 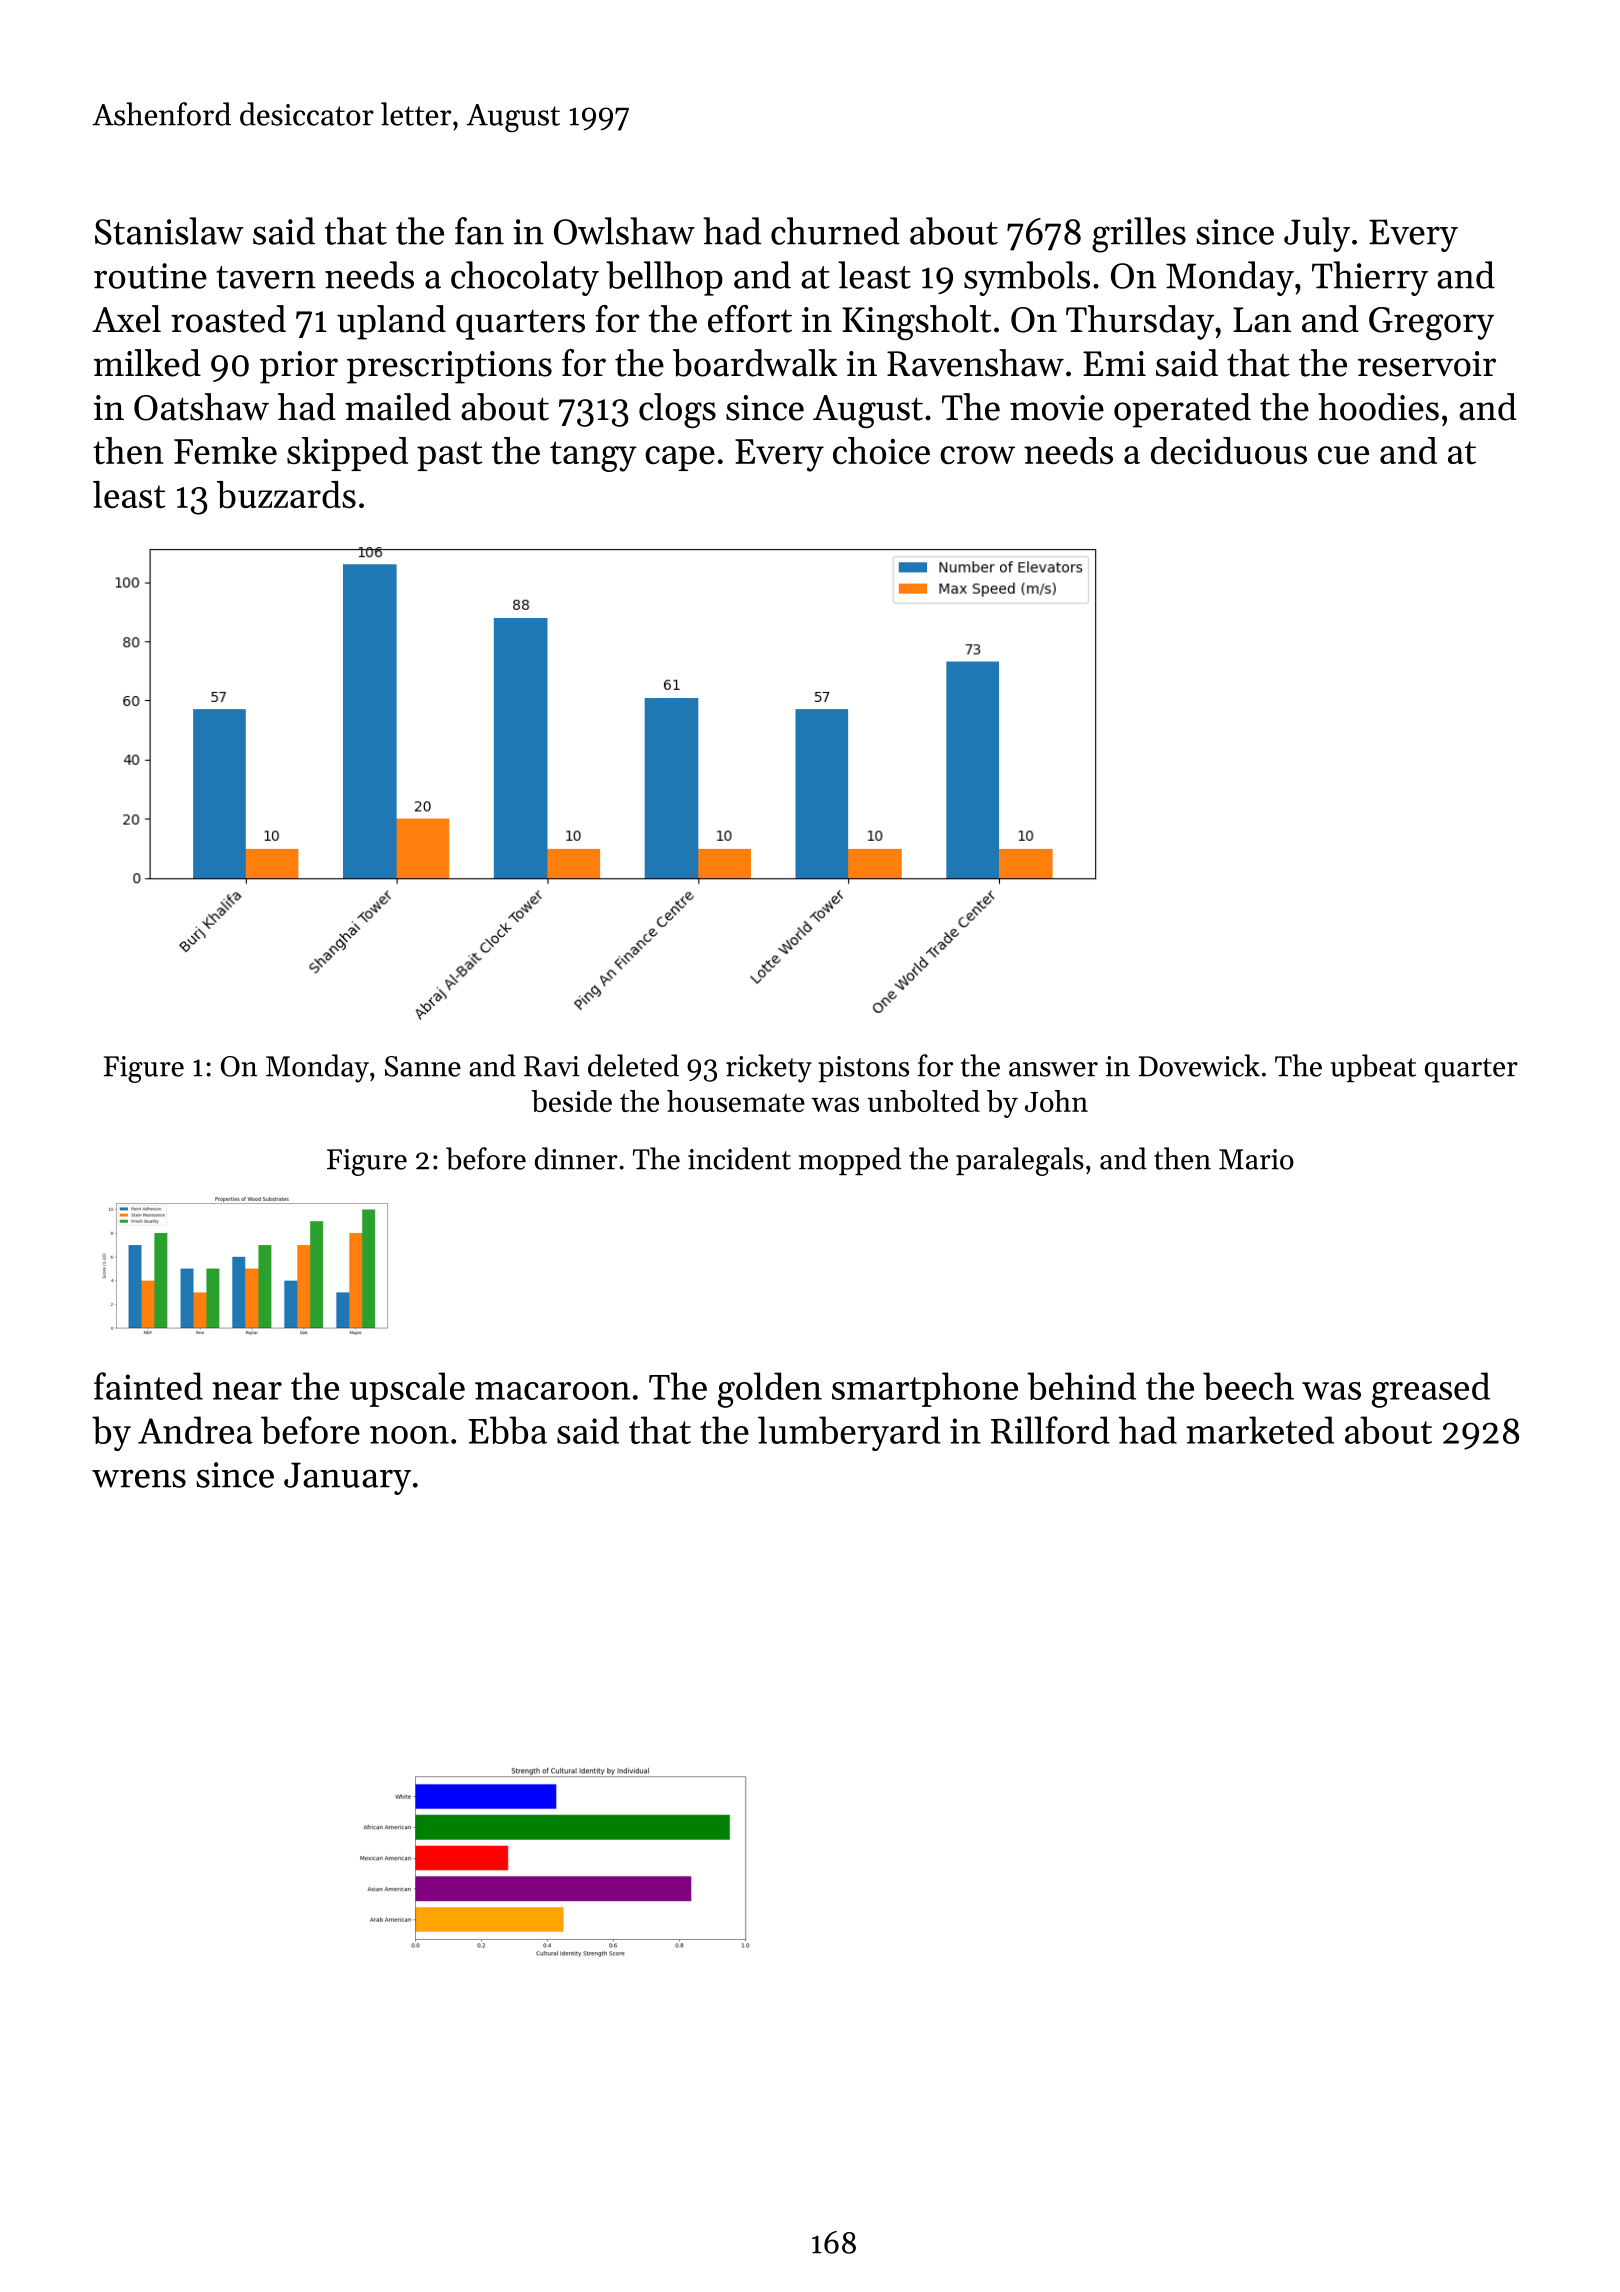 What do you see at coordinates (1343, 455) in the document?
I see `cue` at bounding box center [1343, 455].
